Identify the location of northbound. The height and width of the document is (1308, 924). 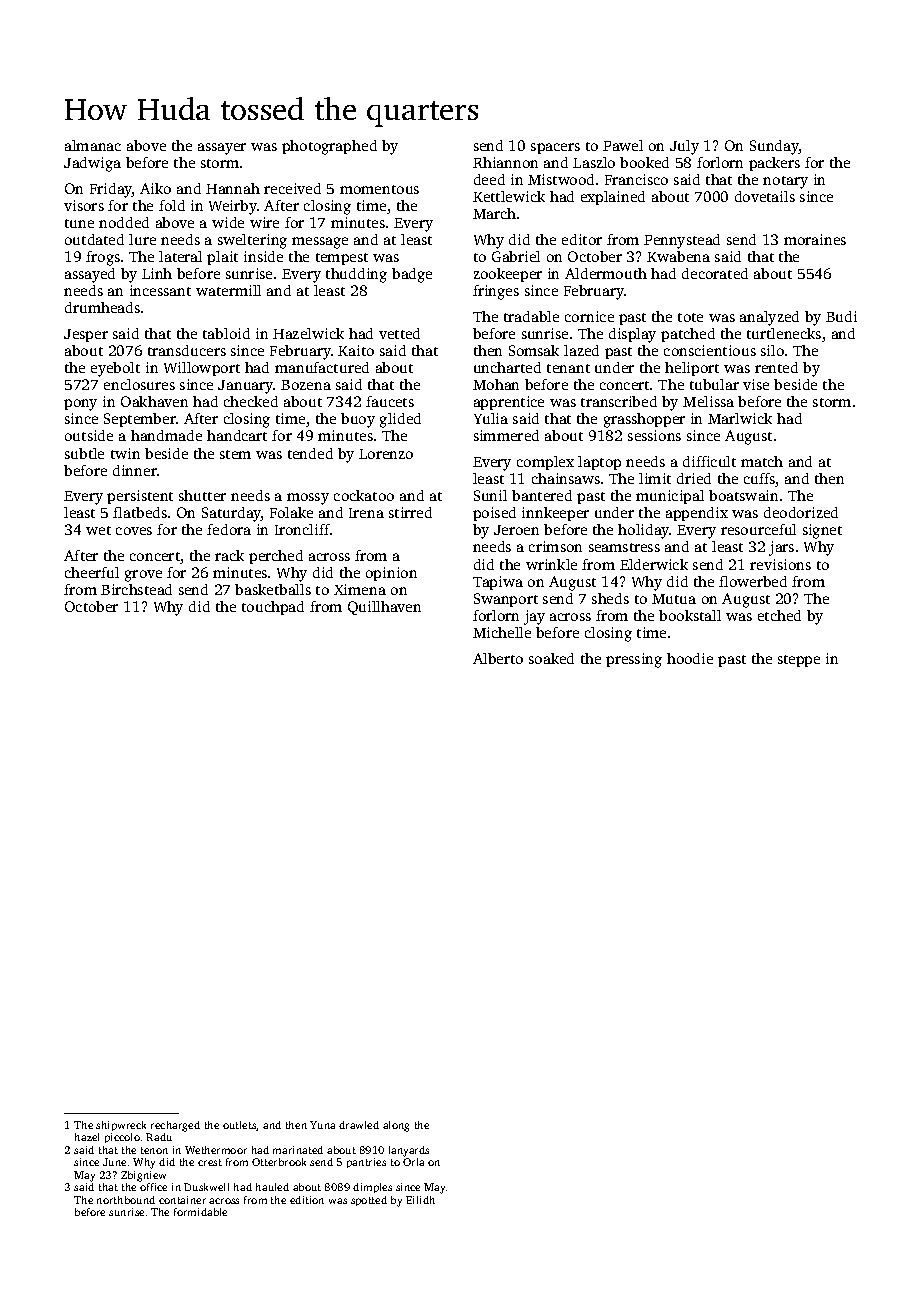
(126, 1200).
